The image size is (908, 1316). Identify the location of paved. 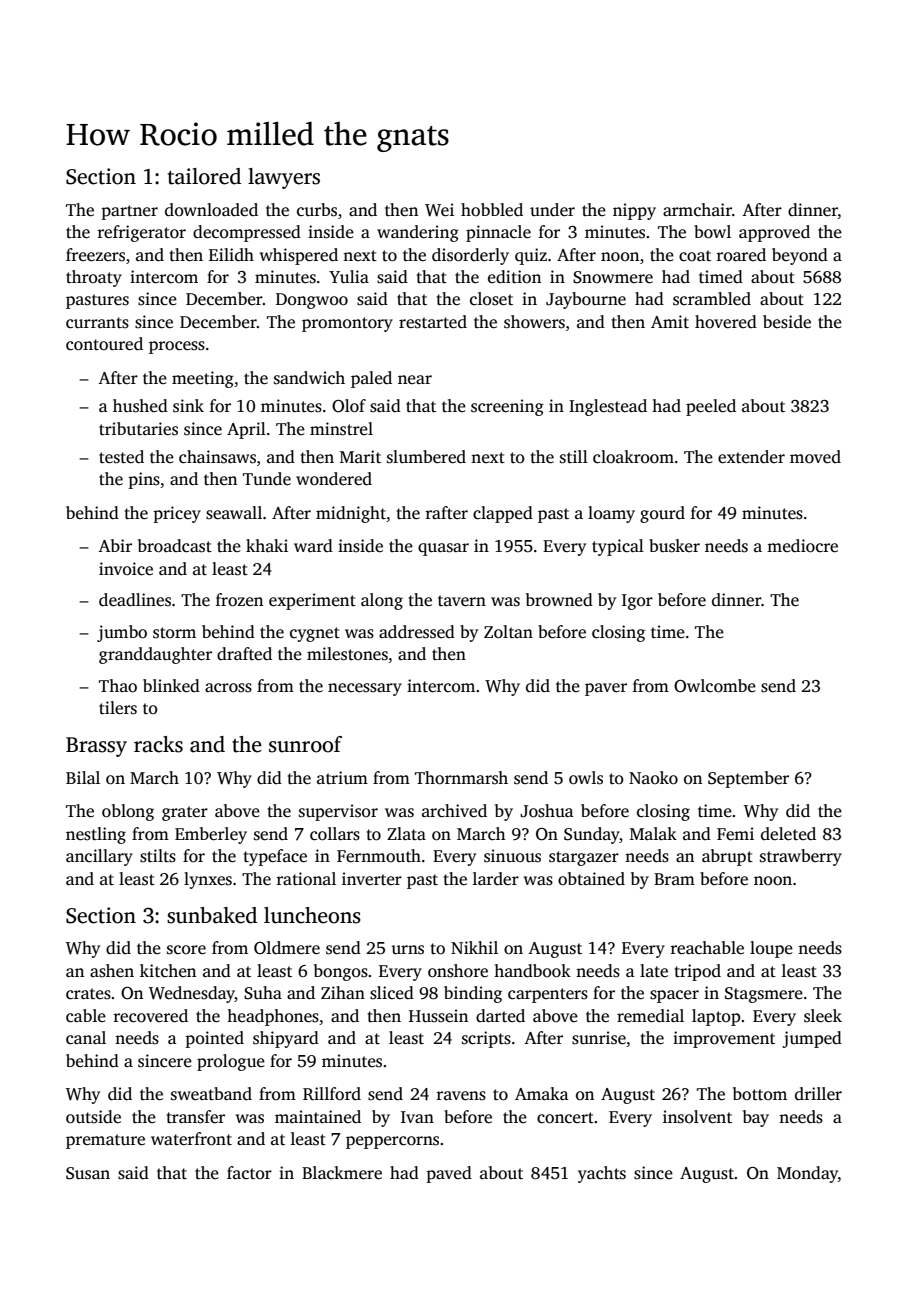
(449, 1174).
